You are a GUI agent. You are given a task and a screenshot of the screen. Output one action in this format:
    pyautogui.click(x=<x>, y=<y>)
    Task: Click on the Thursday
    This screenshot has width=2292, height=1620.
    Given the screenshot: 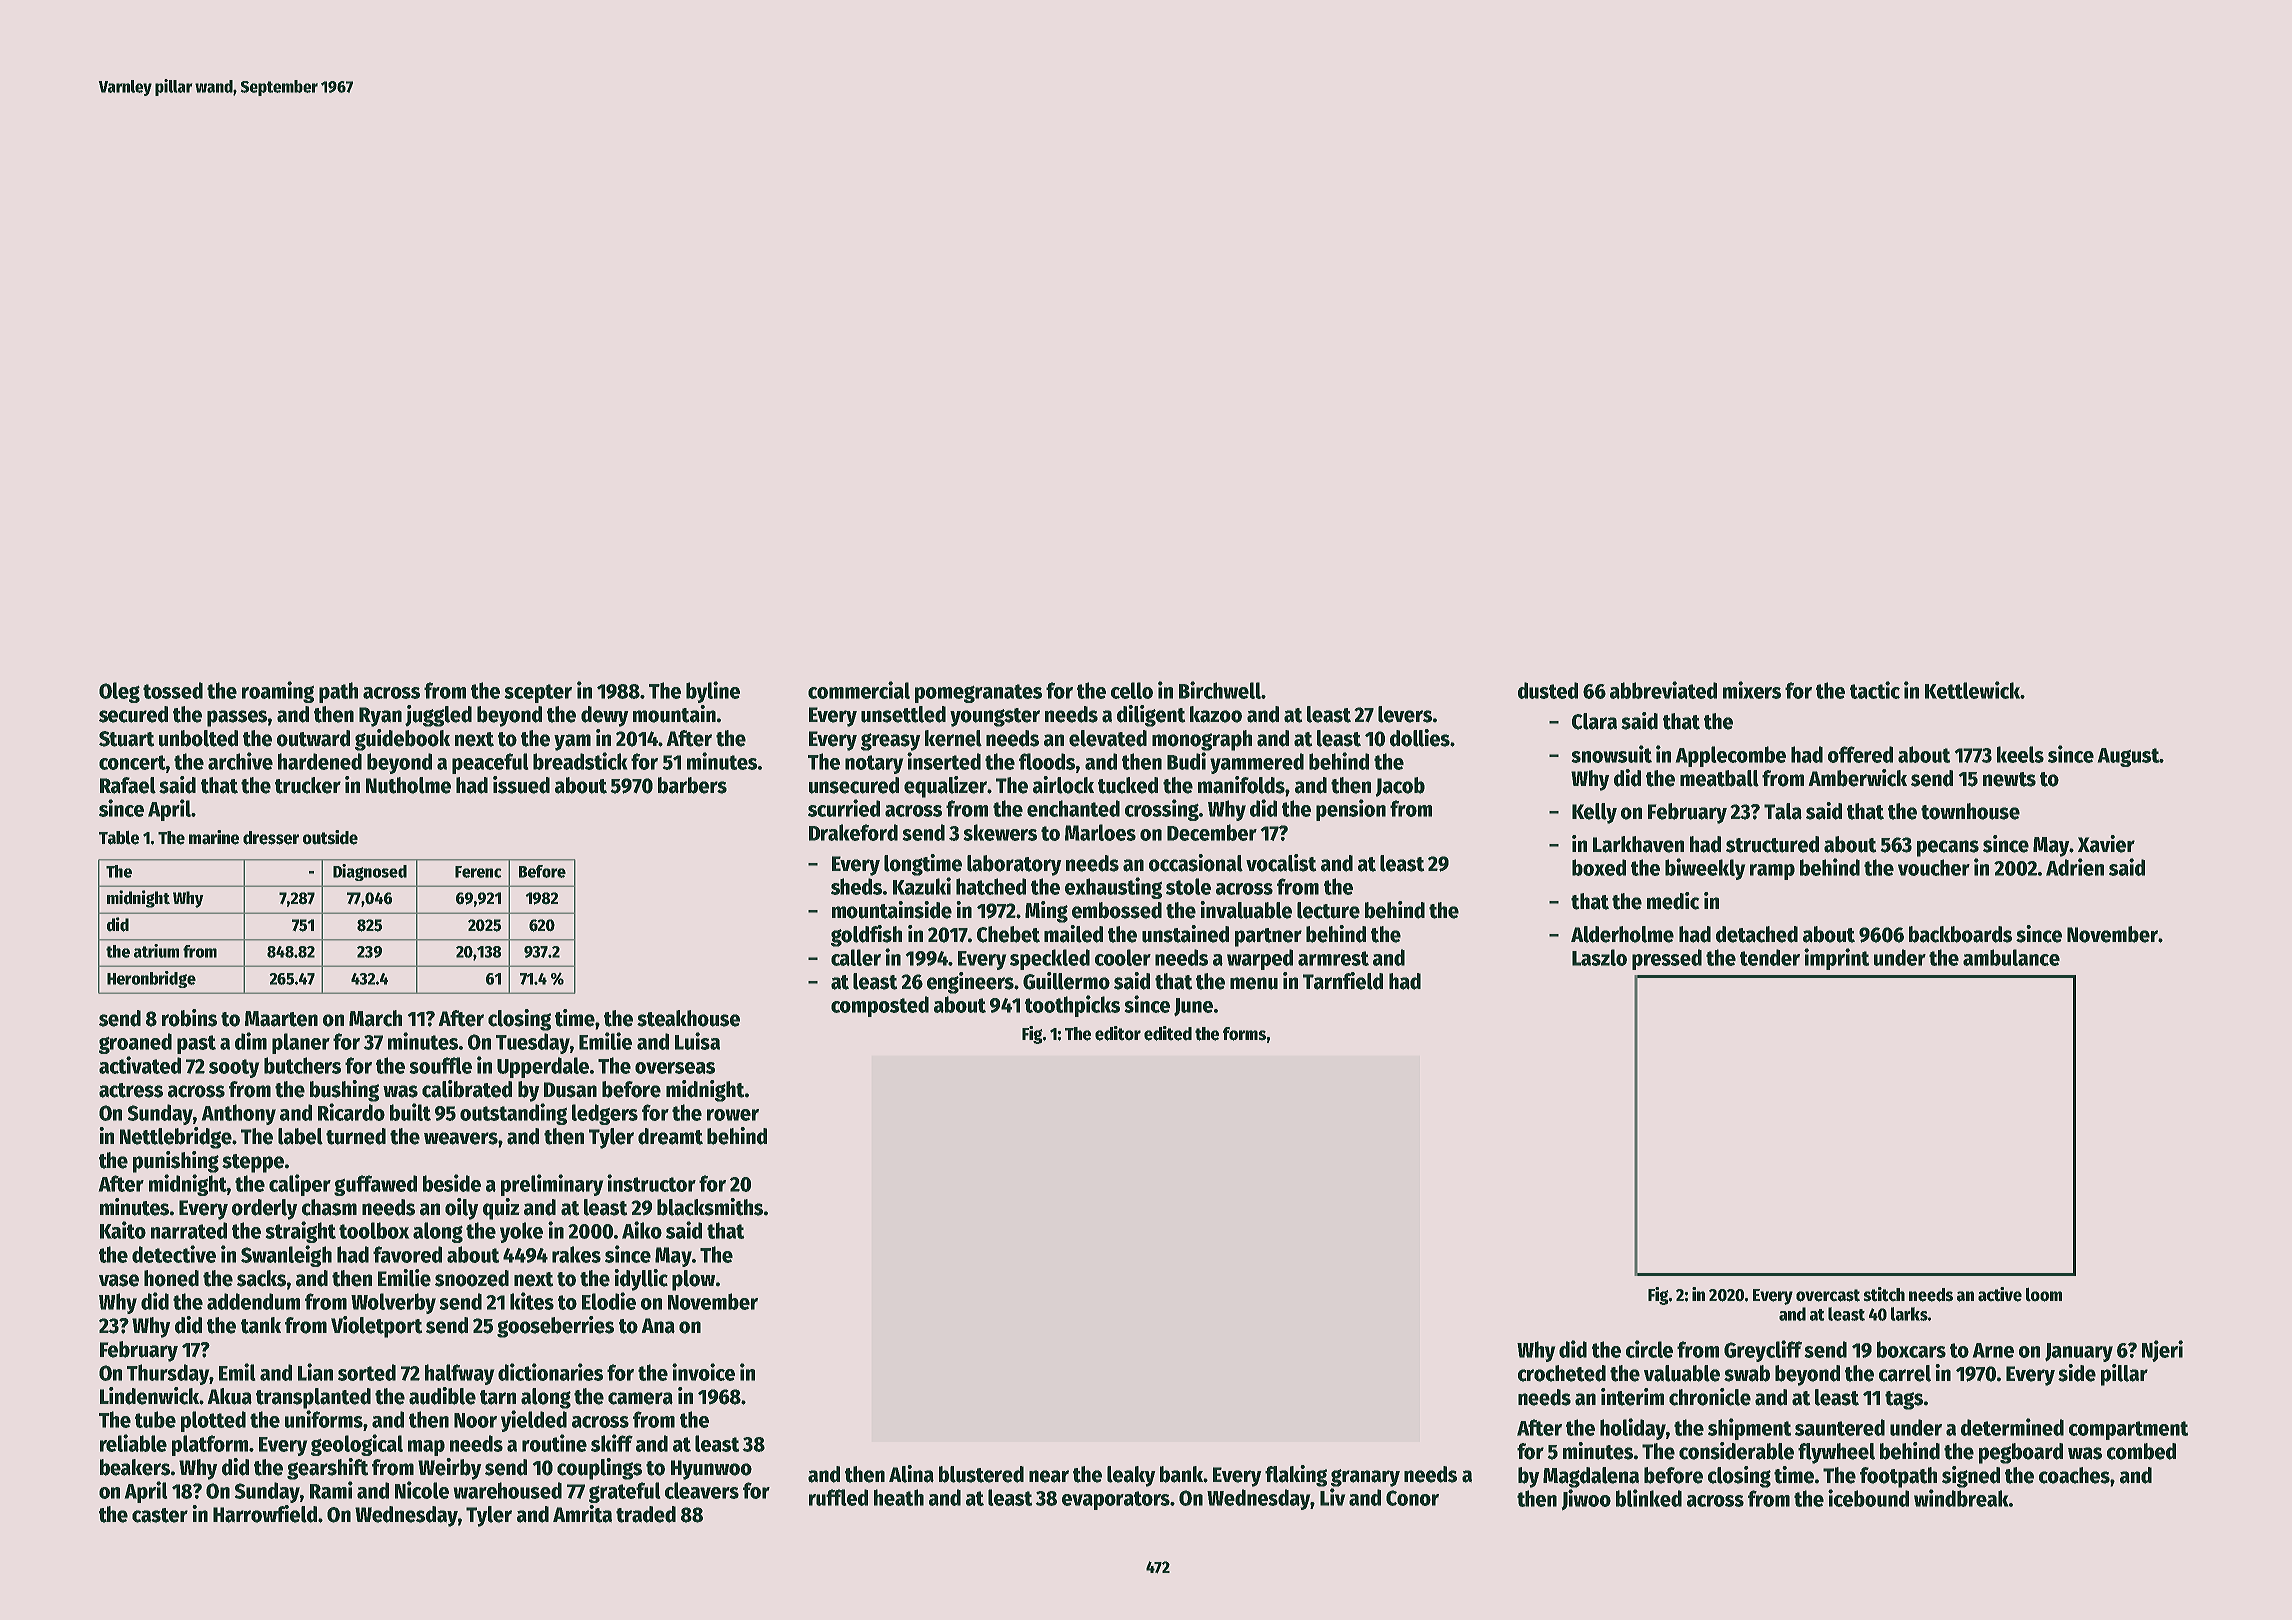 What is the action you would take?
    pyautogui.click(x=168, y=1374)
